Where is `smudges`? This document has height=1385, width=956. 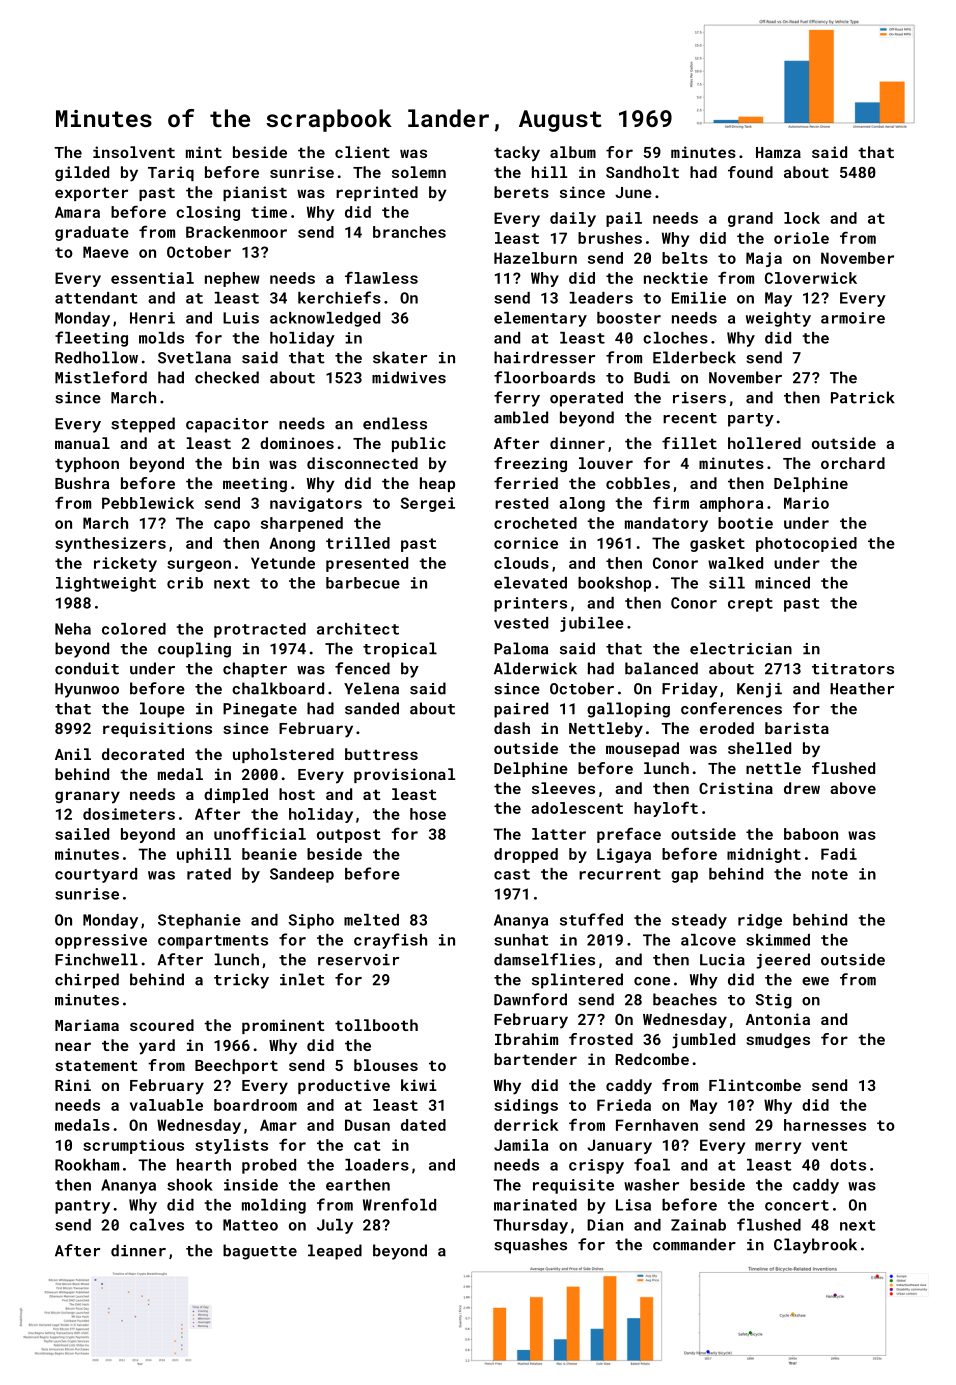
smudges is located at coordinates (778, 1040).
